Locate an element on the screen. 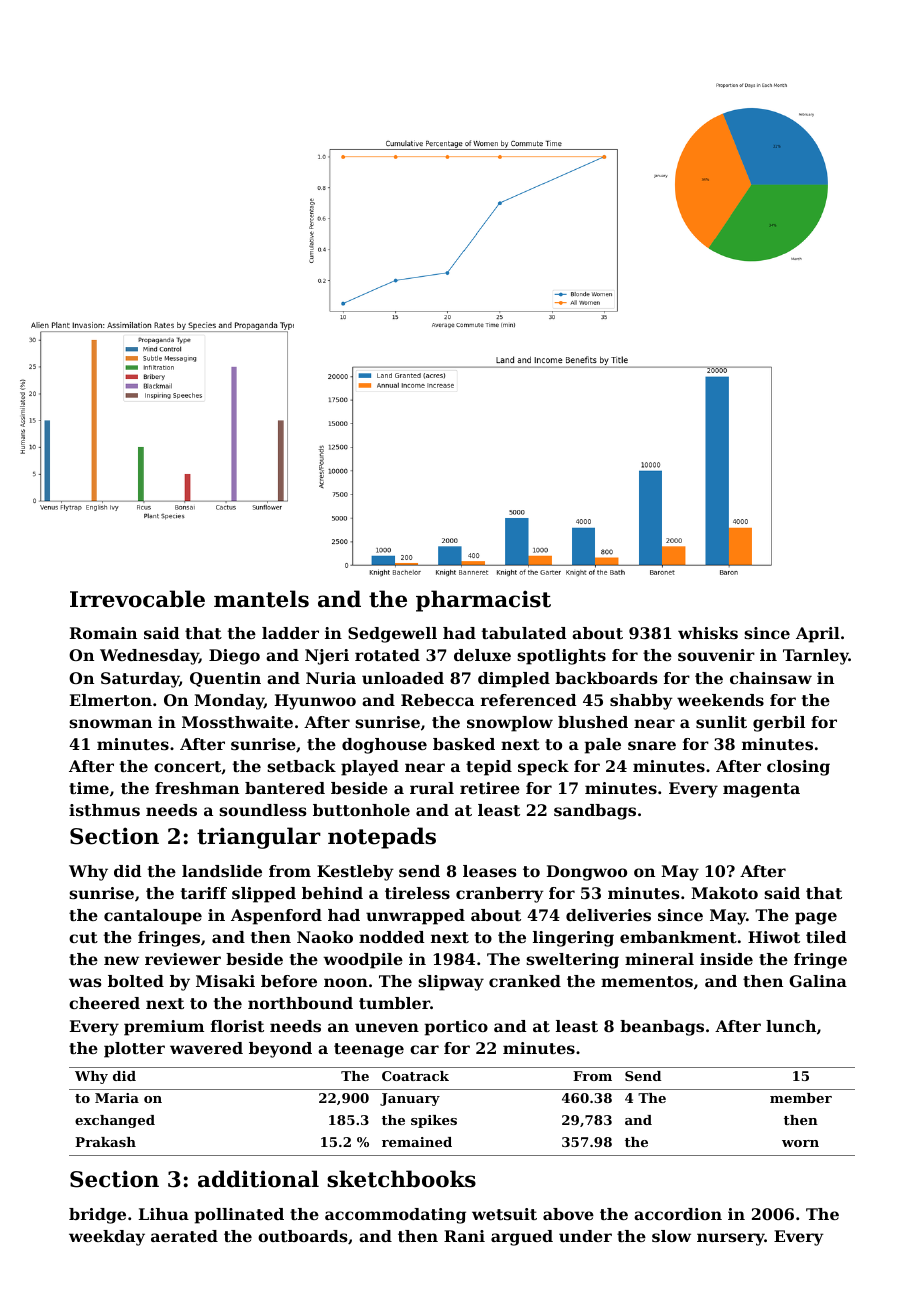 The width and height of the screenshot is (924, 1308). tepid is located at coordinates (489, 768).
